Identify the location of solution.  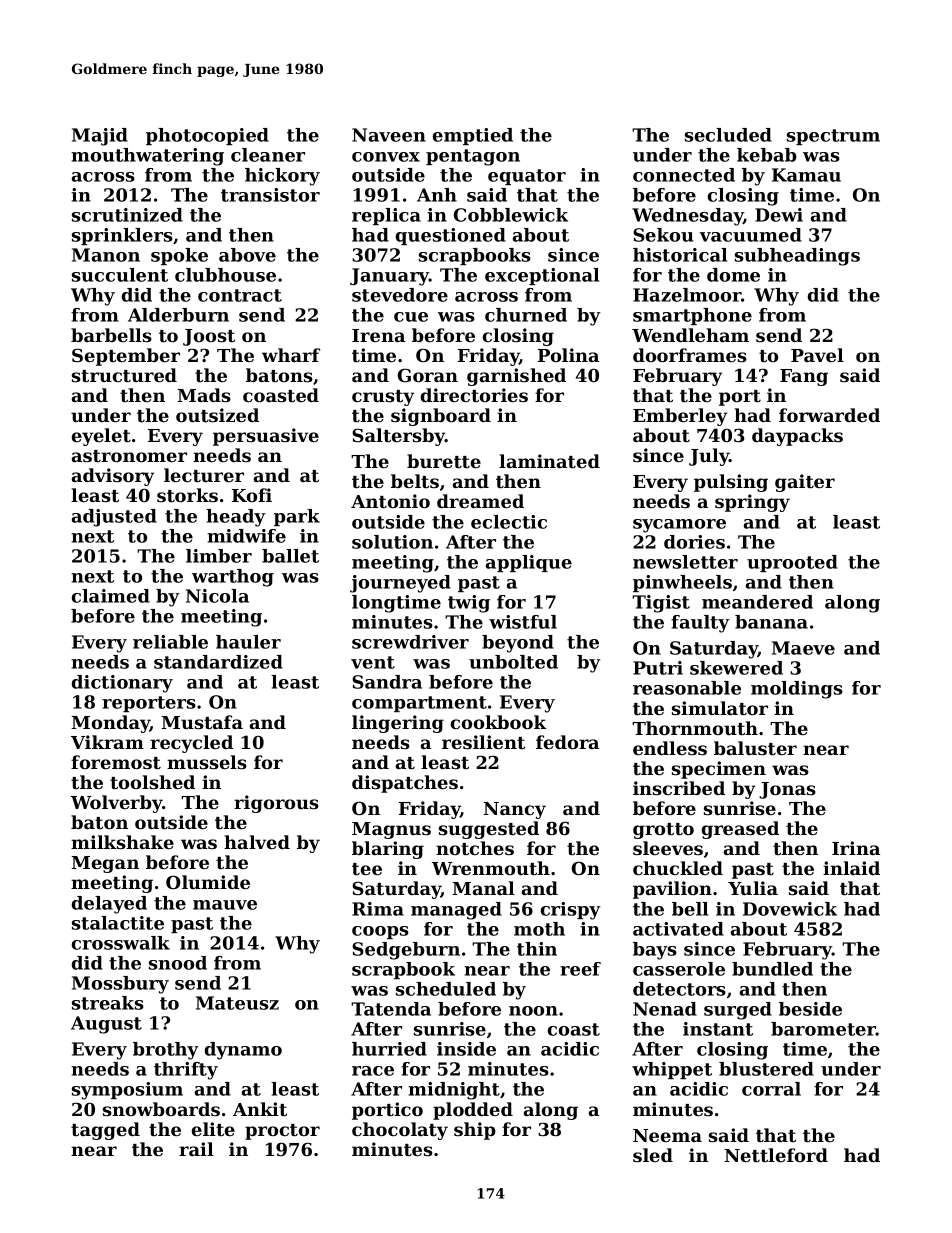
(392, 542).
